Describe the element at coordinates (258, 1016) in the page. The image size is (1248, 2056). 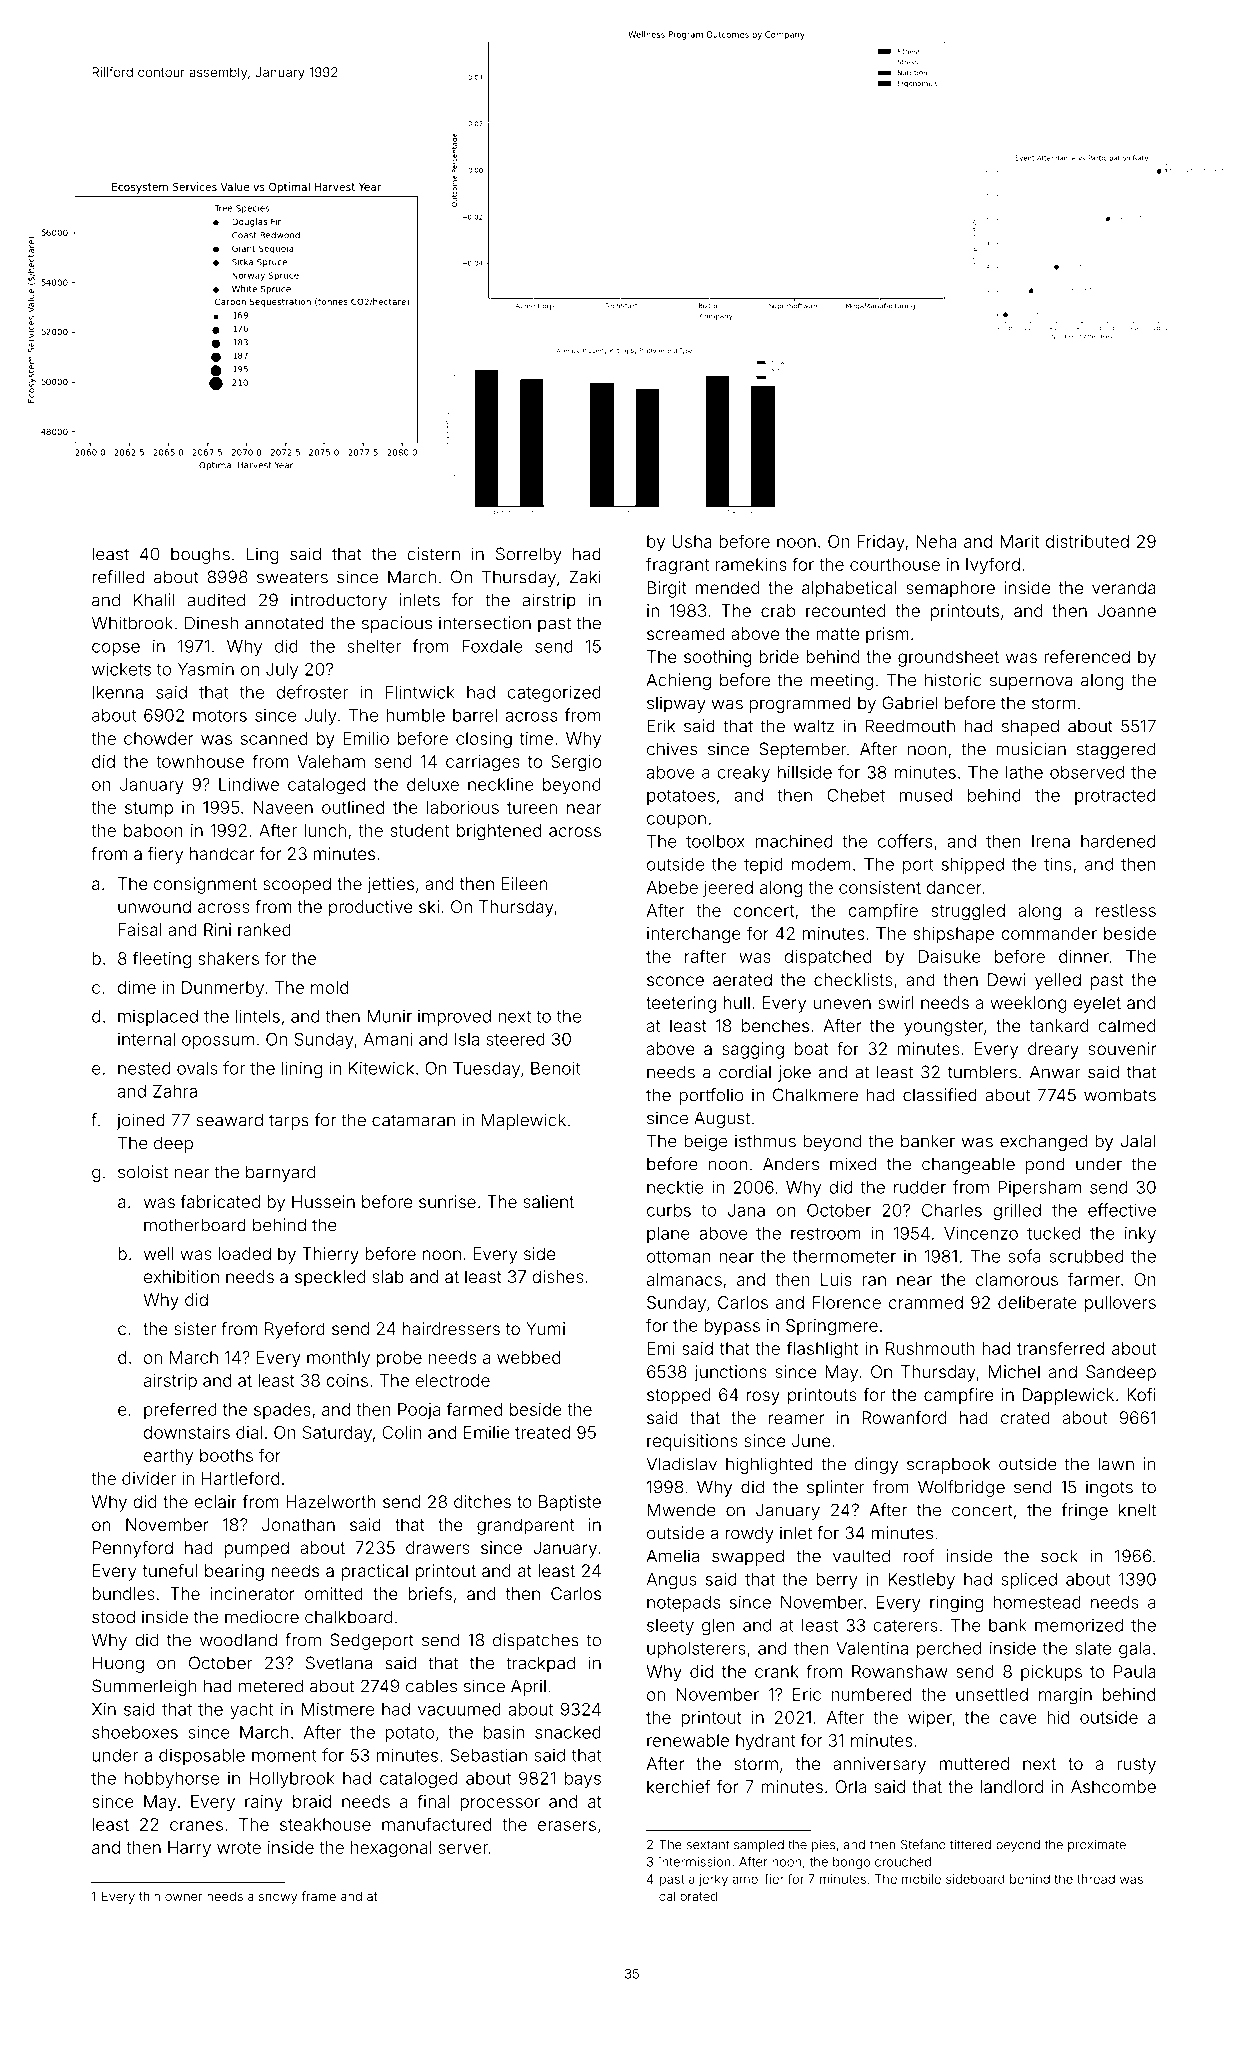
I see `lintels` at that location.
